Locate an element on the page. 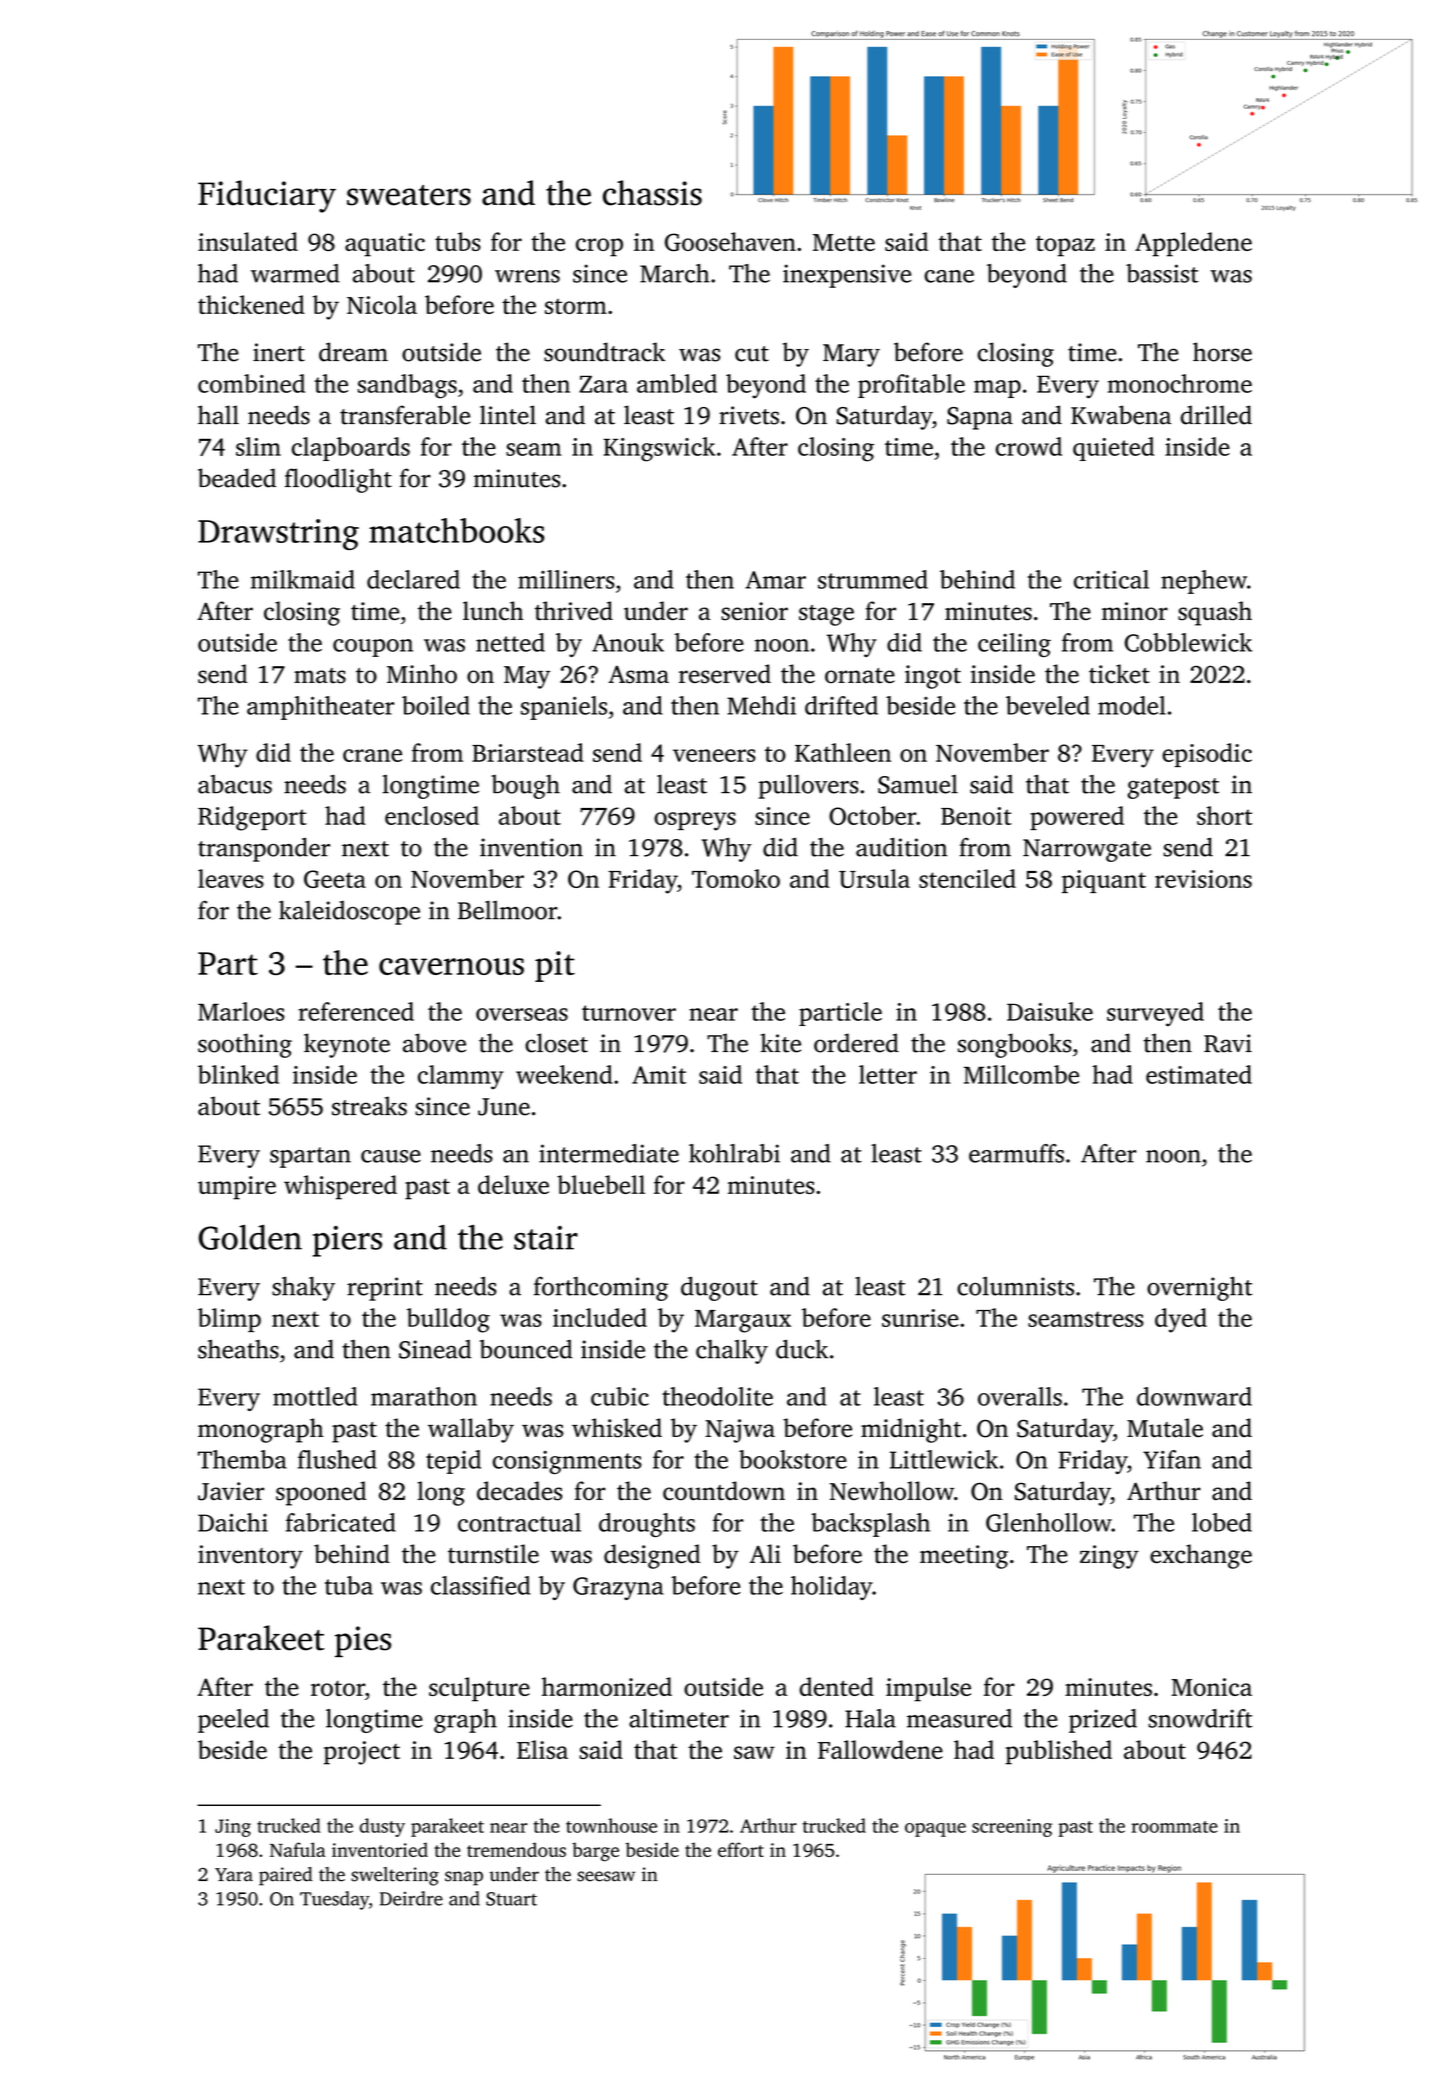 This image has height=2100, width=1450. Stuart is located at coordinates (511, 1899).
